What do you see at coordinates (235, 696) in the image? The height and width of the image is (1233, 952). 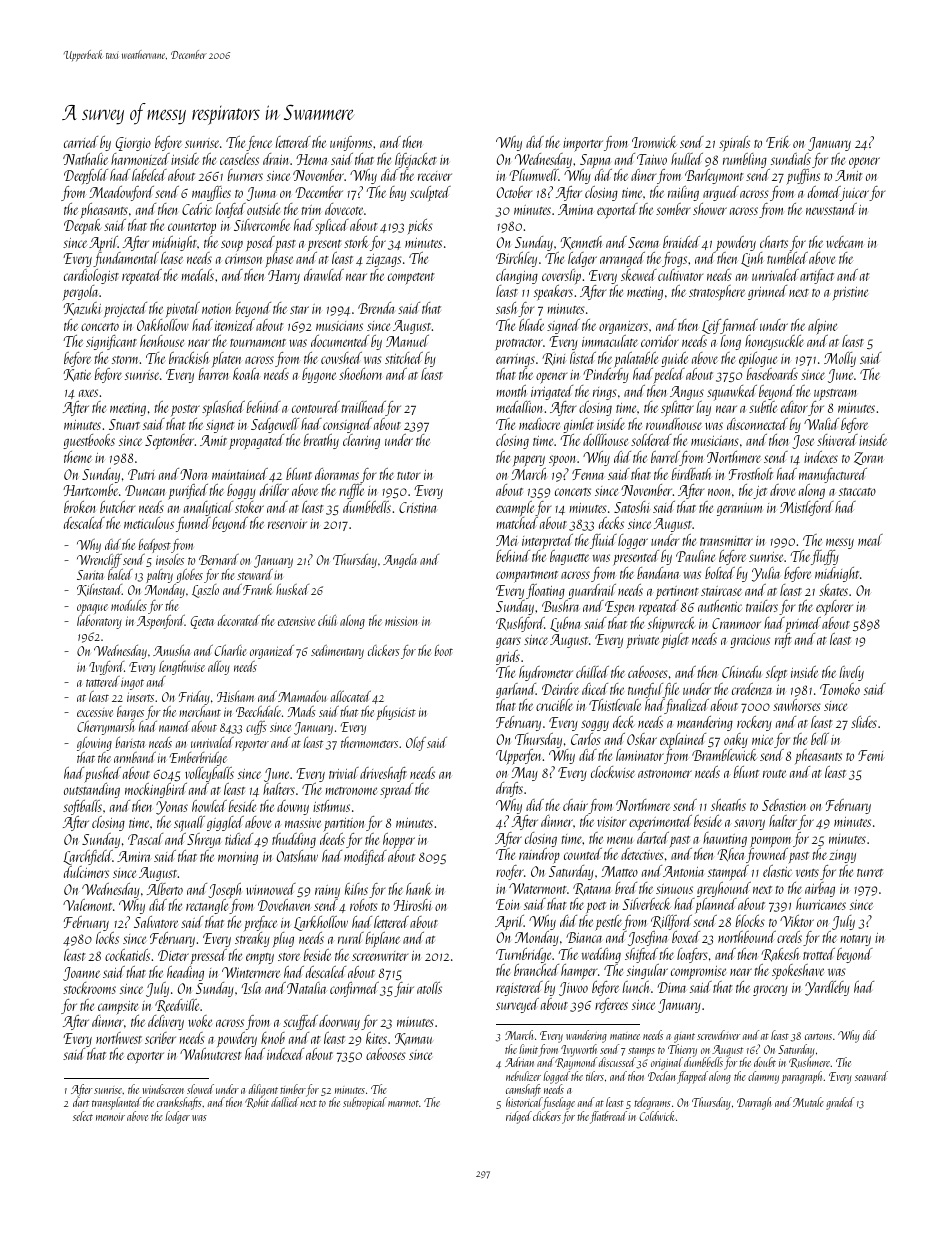 I see `Hisham` at bounding box center [235, 696].
